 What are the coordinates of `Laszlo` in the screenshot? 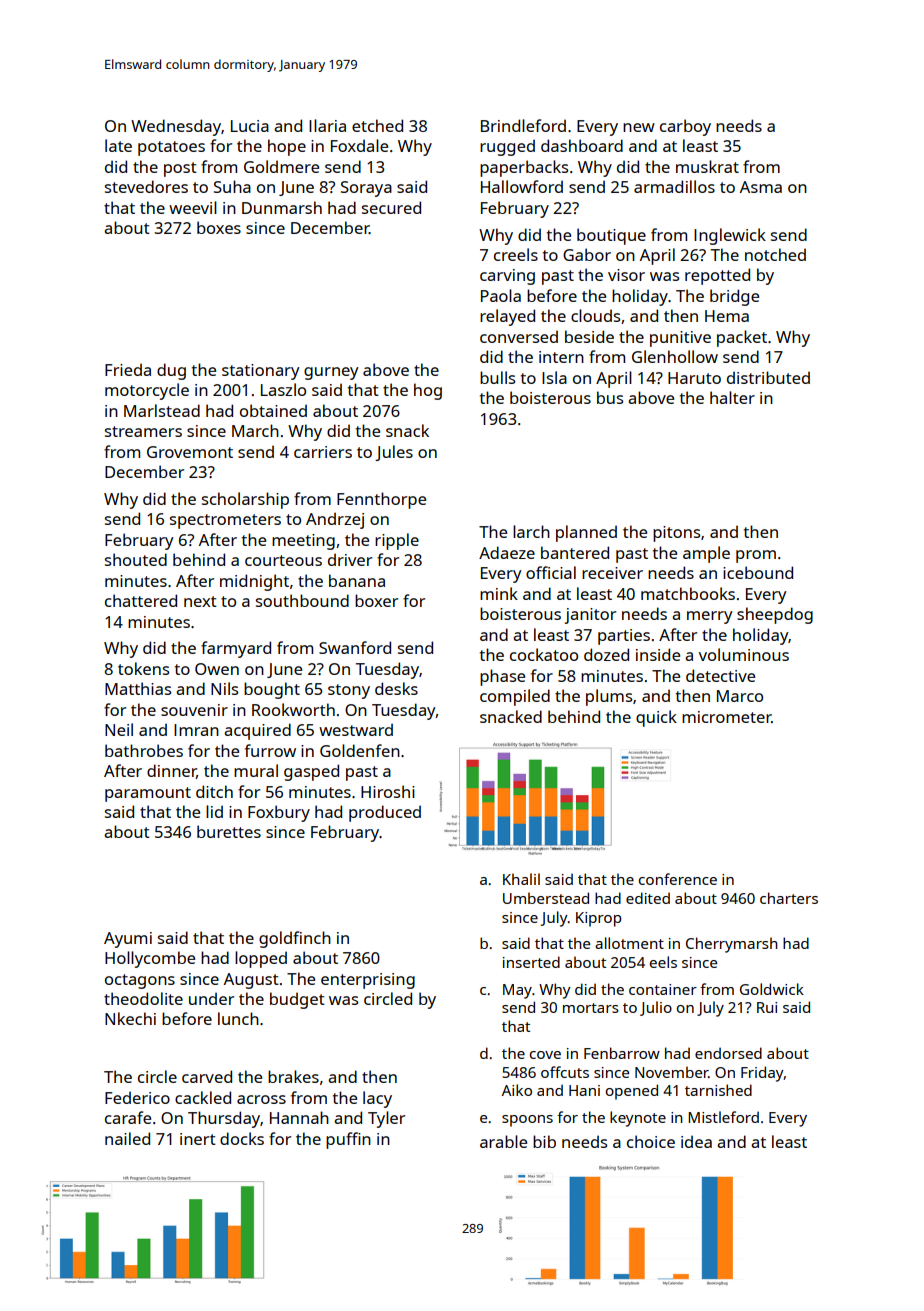 It's located at (283, 389).
